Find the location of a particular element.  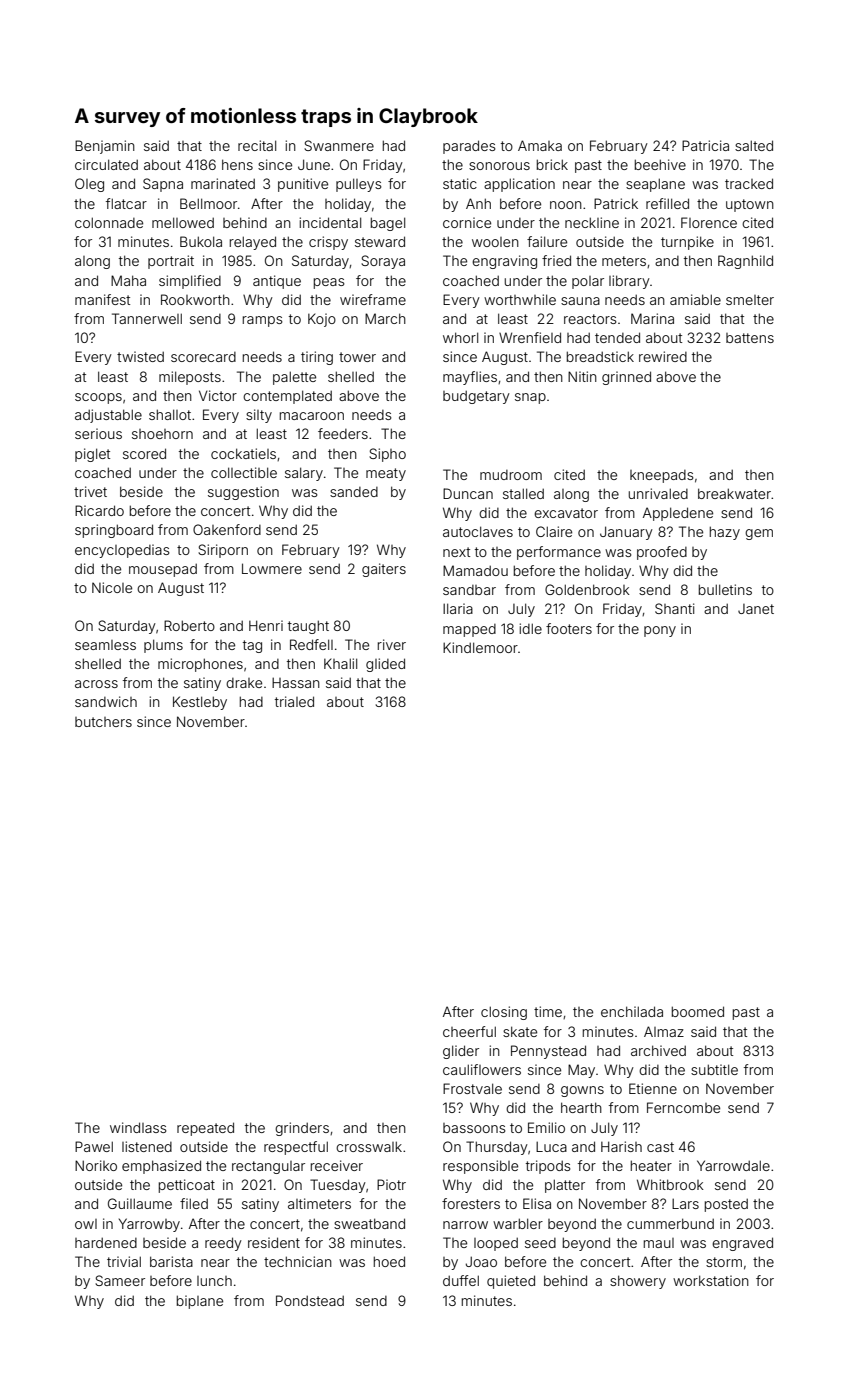

parades is located at coordinates (469, 147).
